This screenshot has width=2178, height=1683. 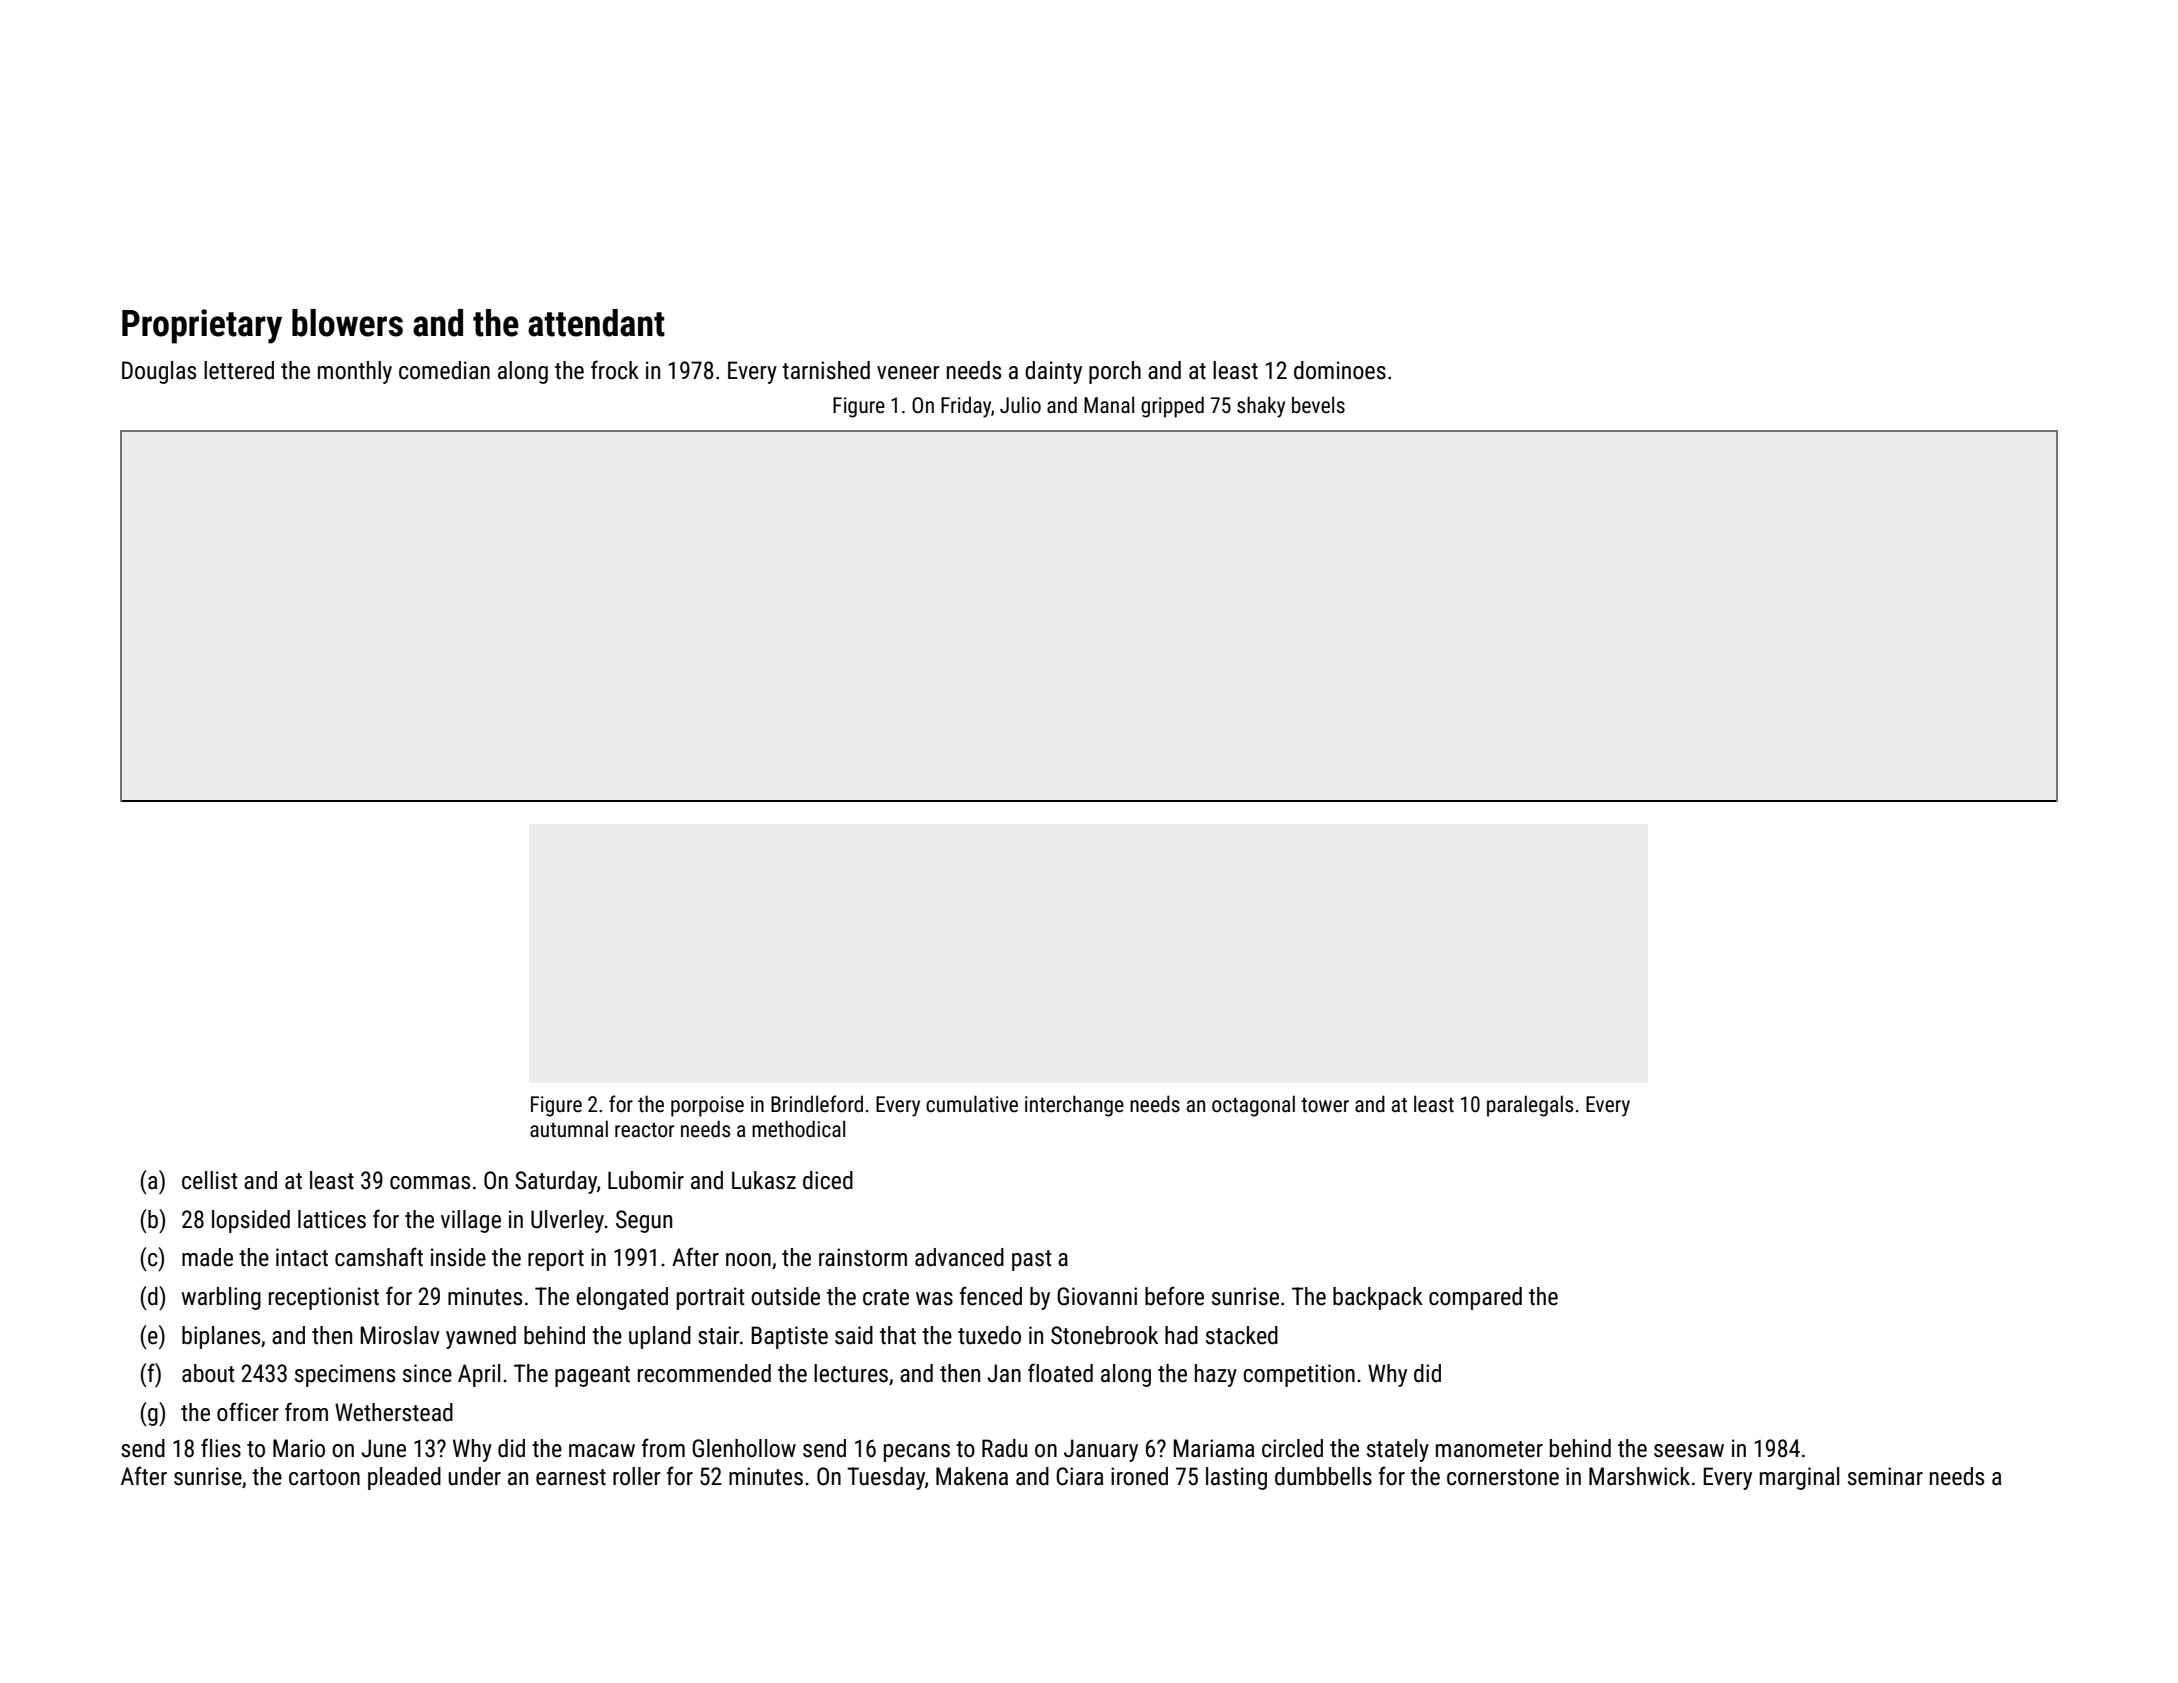 I want to click on lettered, so click(x=239, y=370).
